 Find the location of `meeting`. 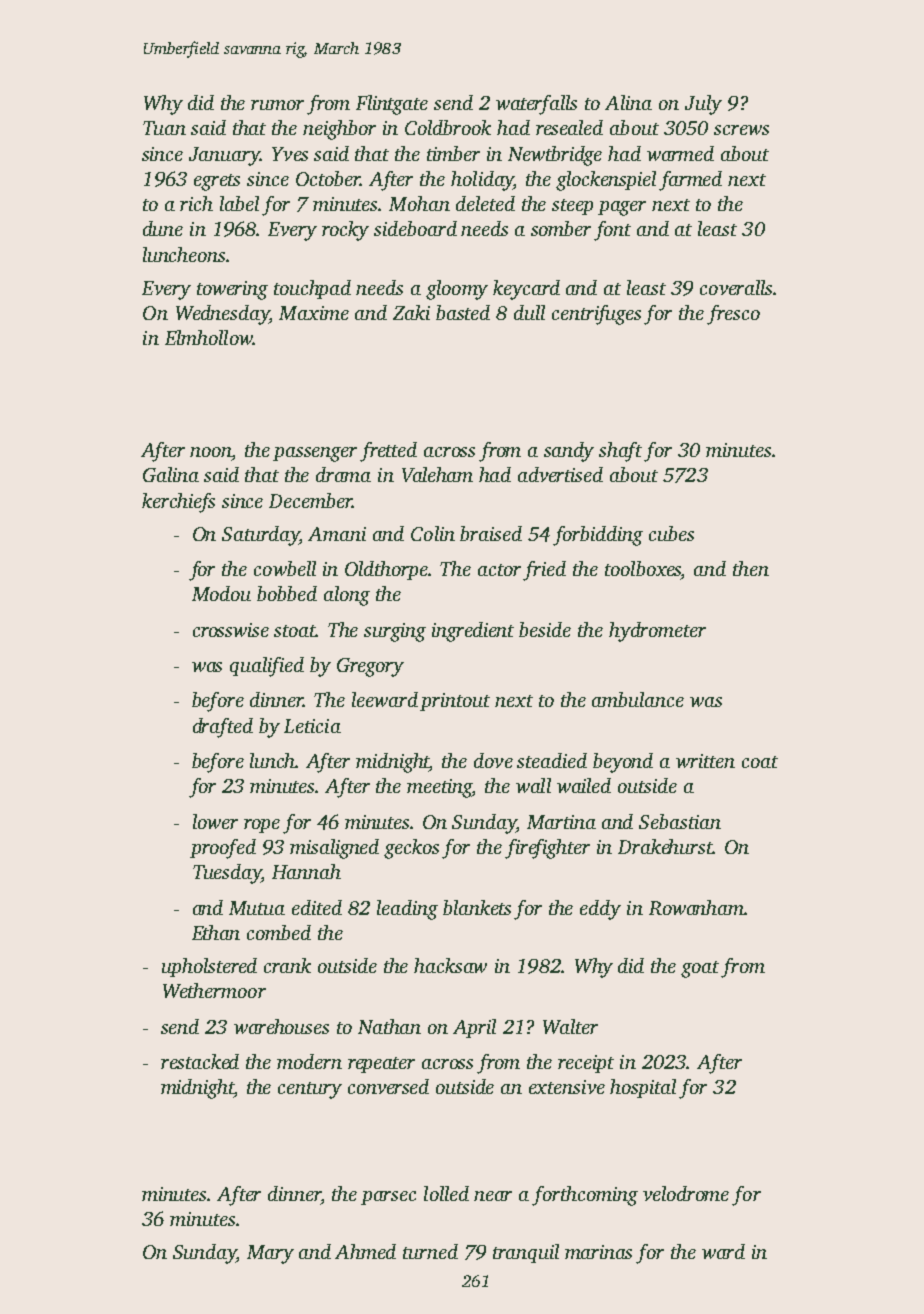

meeting is located at coordinates (439, 788).
